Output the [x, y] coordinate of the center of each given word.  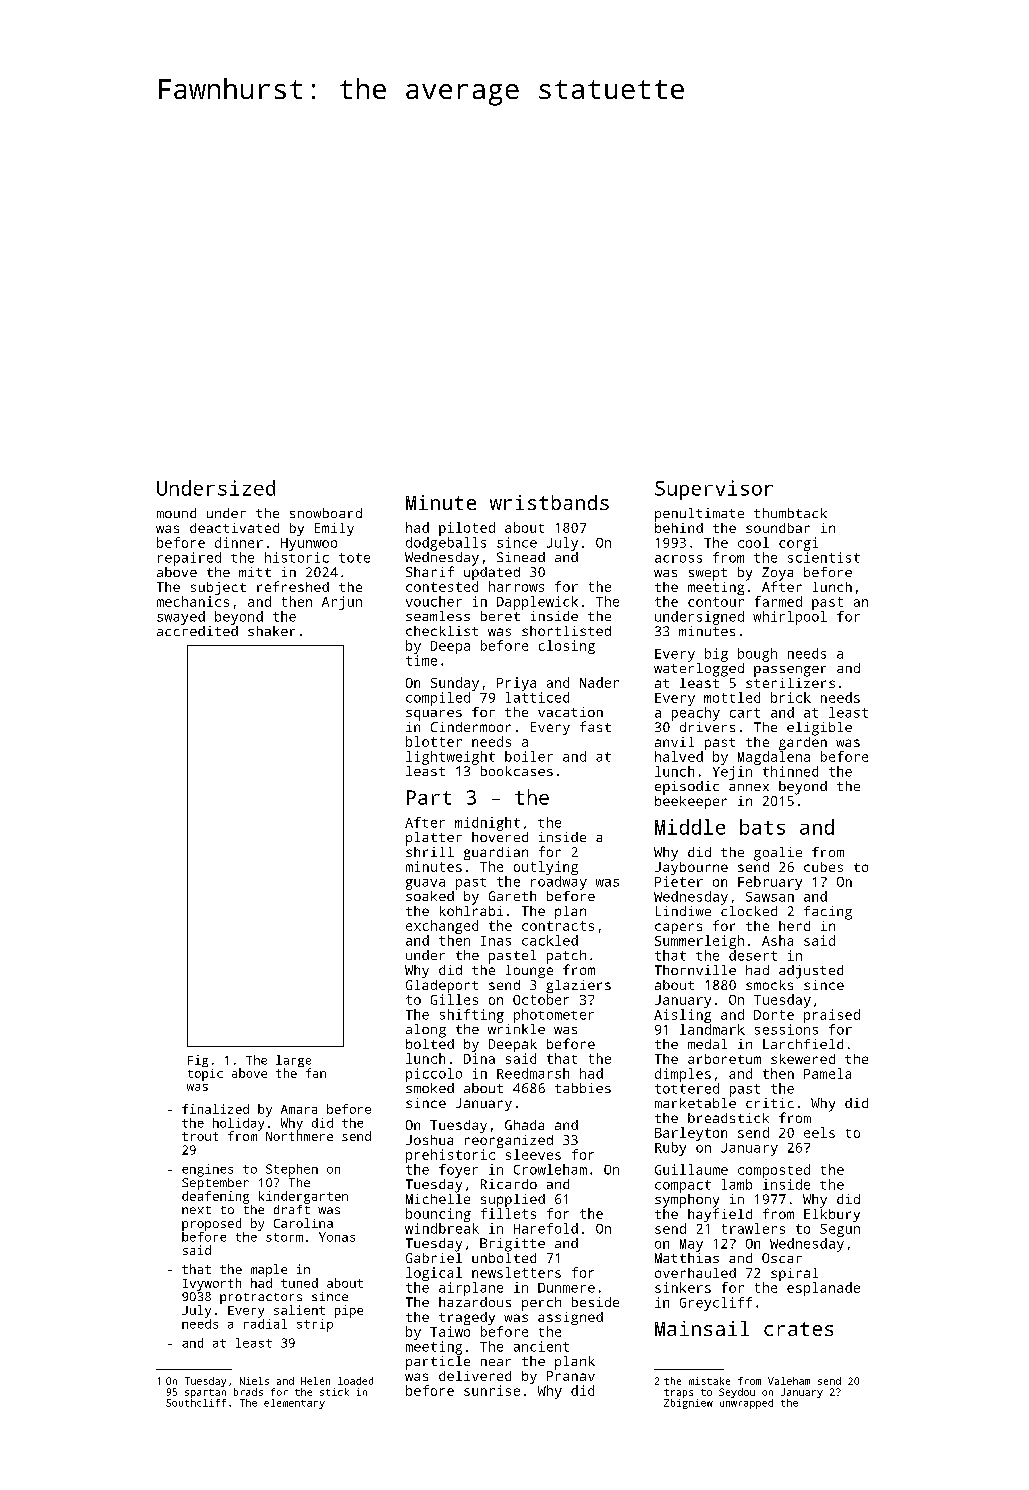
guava [425, 884]
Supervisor [714, 490]
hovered [500, 837]
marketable [695, 1103]
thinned [790, 771]
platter [434, 839]
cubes [823, 867]
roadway [559, 883]
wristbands [549, 502]
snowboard [326, 513]
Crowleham [550, 1169]
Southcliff [196, 1403]
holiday [238, 1124]
